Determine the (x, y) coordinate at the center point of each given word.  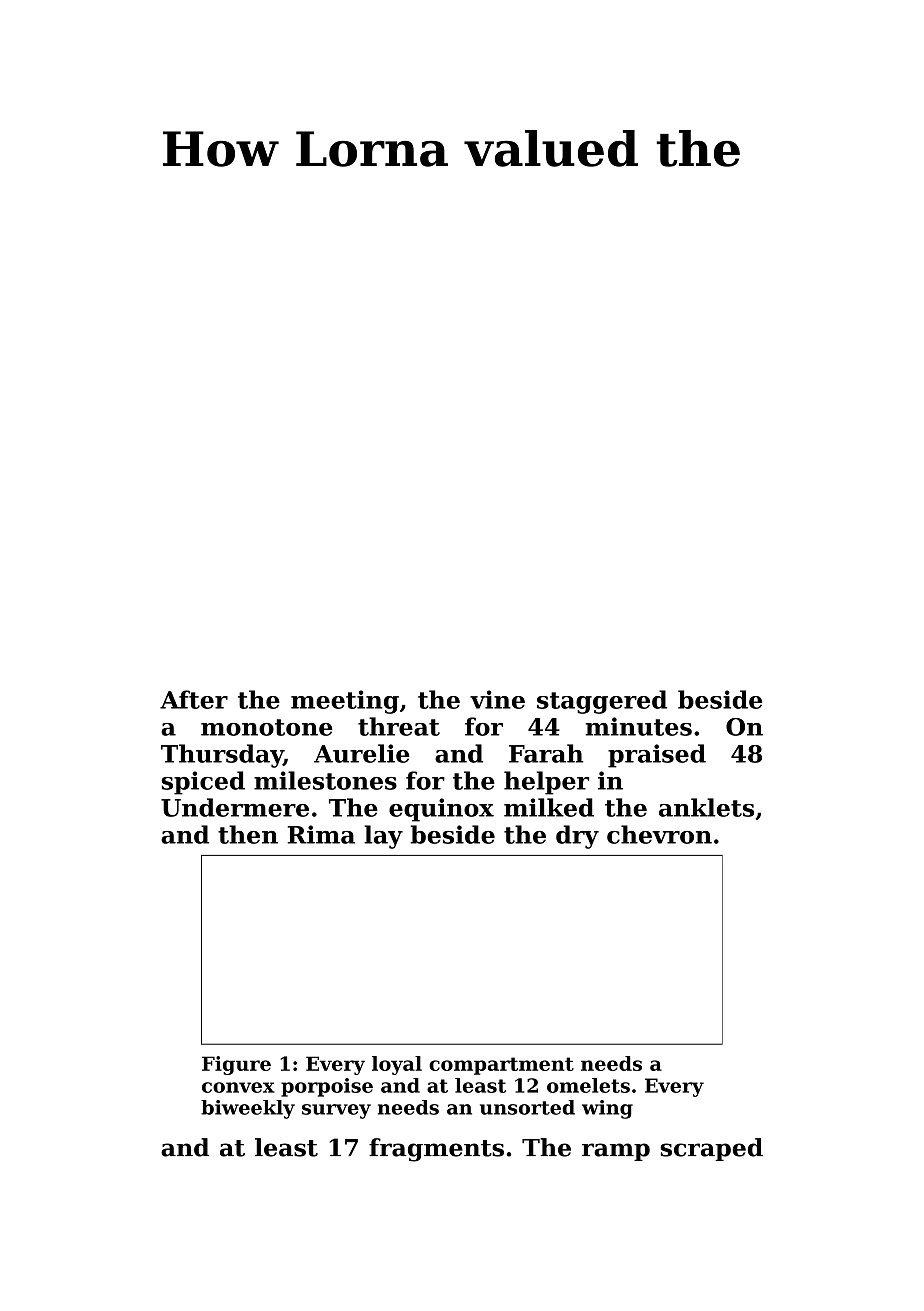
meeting (345, 702)
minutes (639, 726)
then (248, 834)
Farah (546, 753)
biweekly (248, 1109)
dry (577, 837)
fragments (436, 1150)
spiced (203, 783)
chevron (659, 834)
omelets (588, 1085)
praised (657, 756)
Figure (236, 1065)
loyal (397, 1065)
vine (497, 699)
